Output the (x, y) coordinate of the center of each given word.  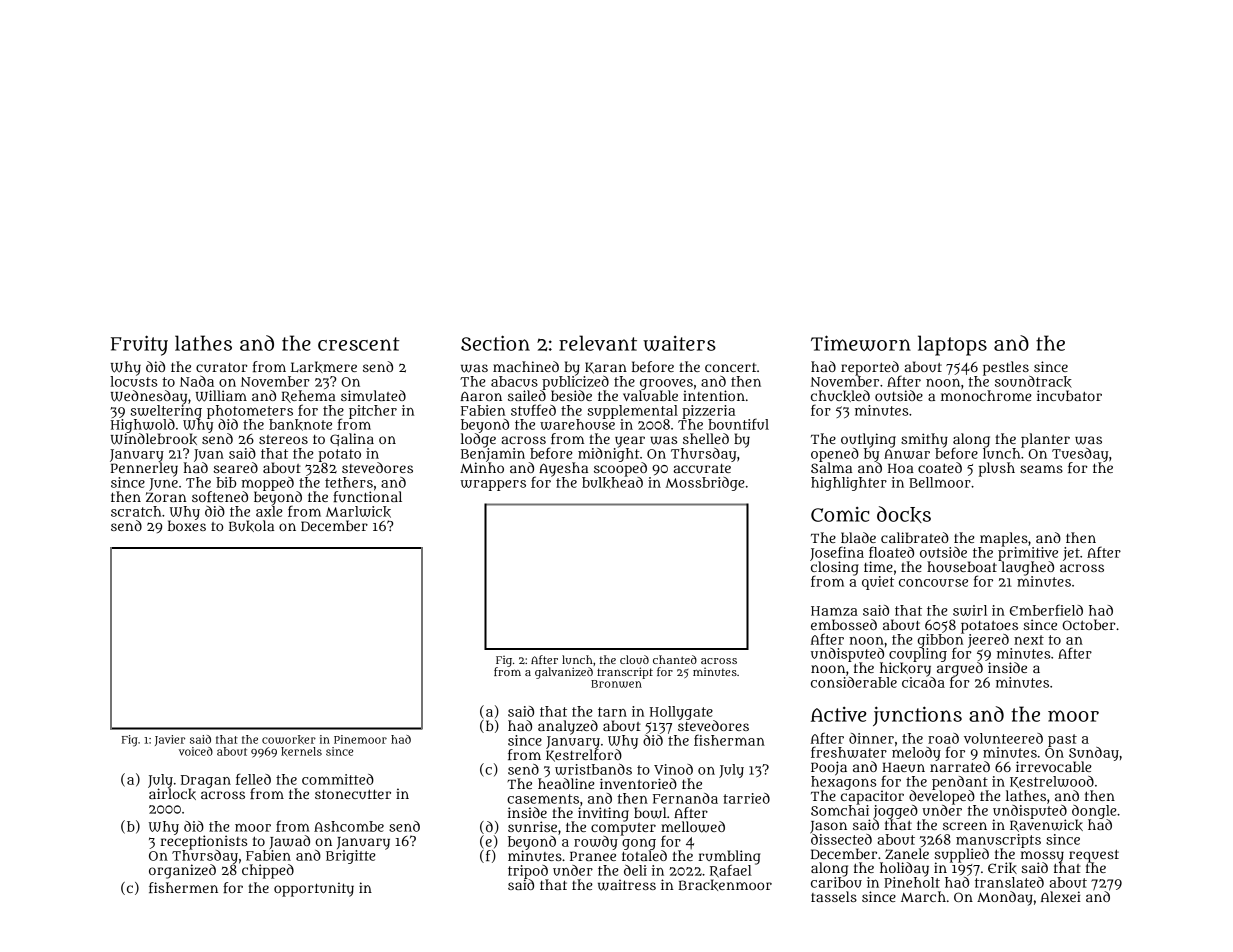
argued (960, 669)
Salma (831, 467)
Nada (197, 381)
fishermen (183, 887)
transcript (625, 673)
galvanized (564, 673)
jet (1071, 554)
